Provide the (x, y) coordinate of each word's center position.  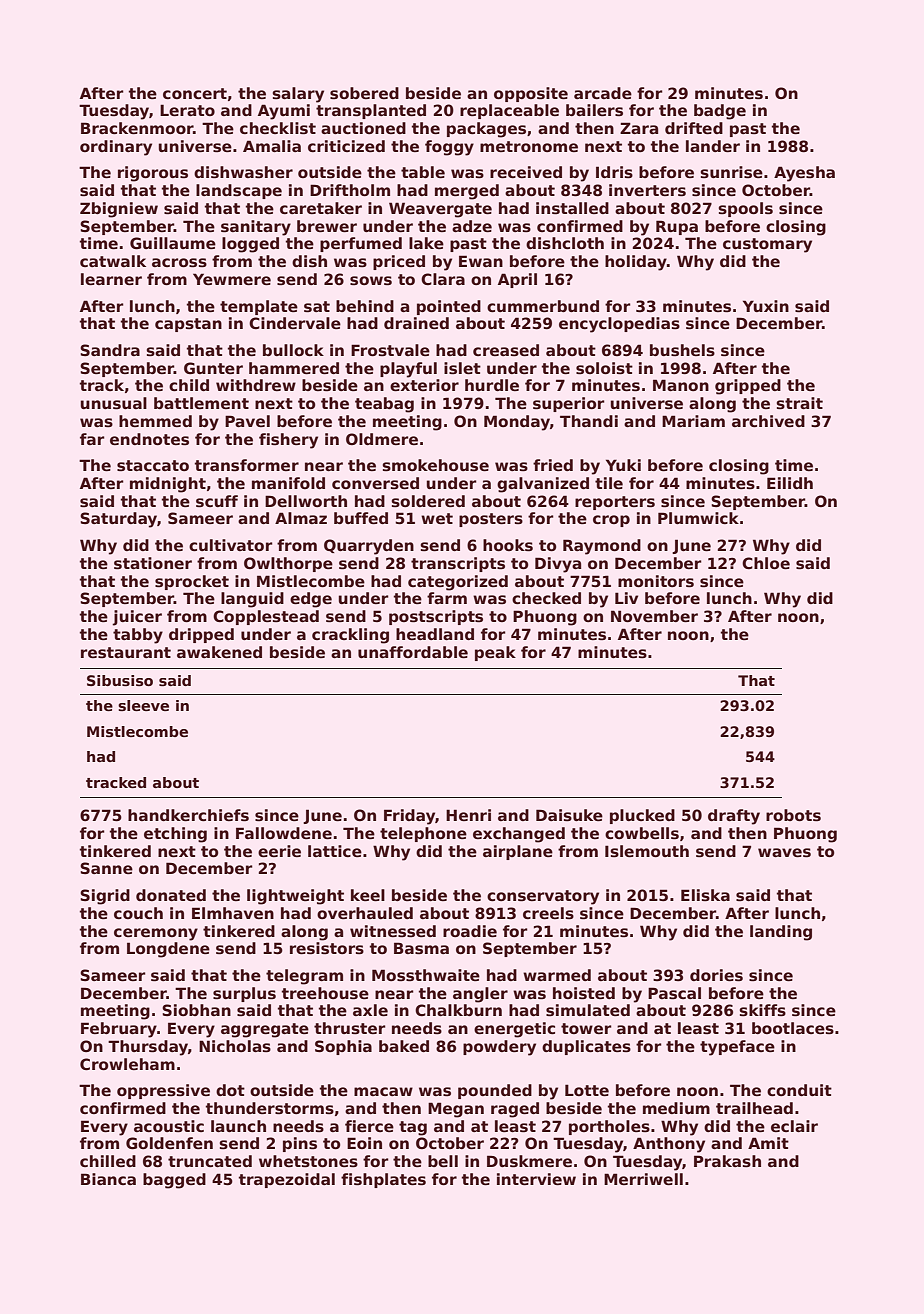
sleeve (143, 705)
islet (462, 368)
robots (793, 815)
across (179, 263)
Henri (468, 815)
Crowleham (127, 1064)
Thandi (589, 421)
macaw (383, 1091)
